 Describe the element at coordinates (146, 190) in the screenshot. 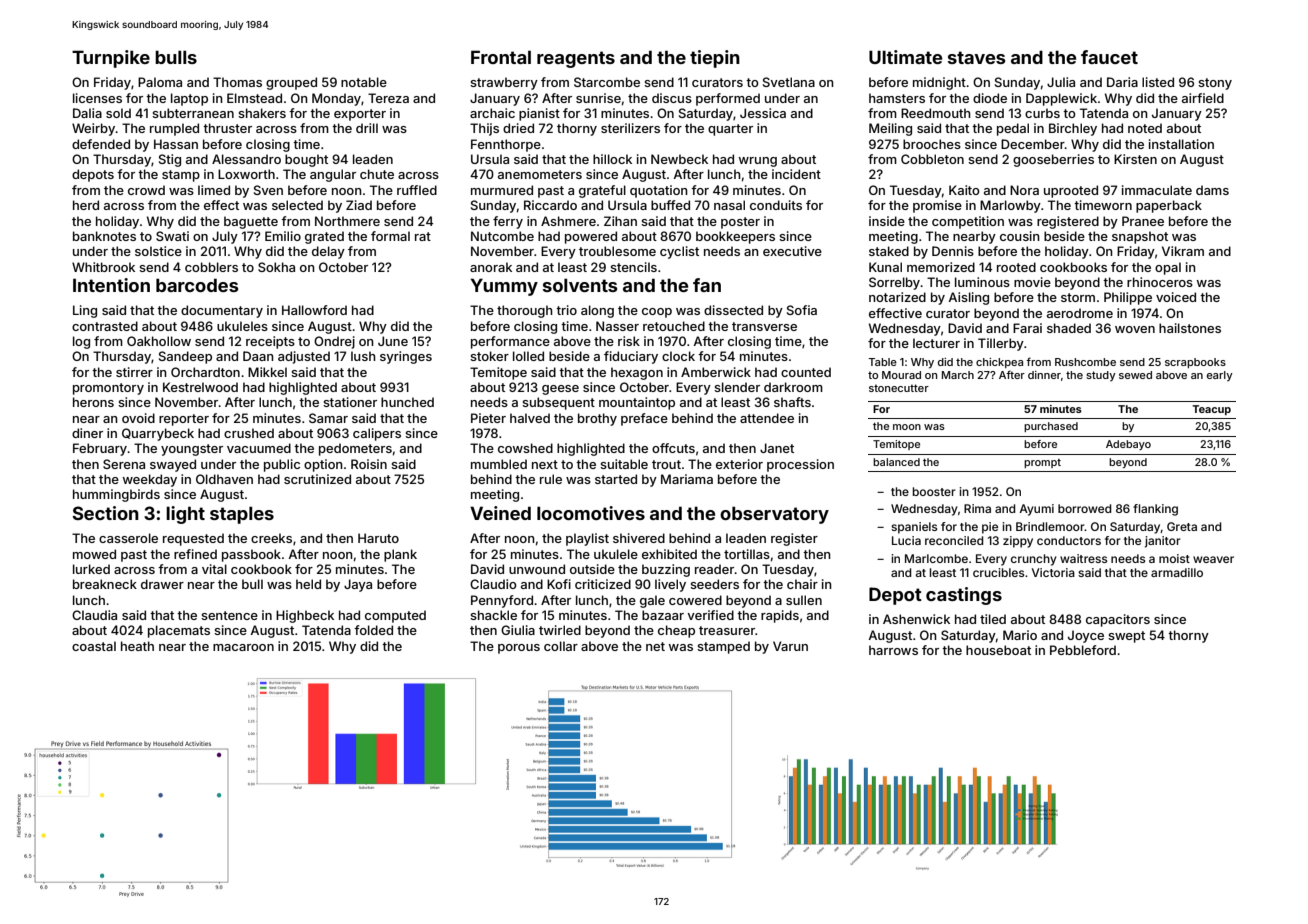

I see `crowd` at that location.
